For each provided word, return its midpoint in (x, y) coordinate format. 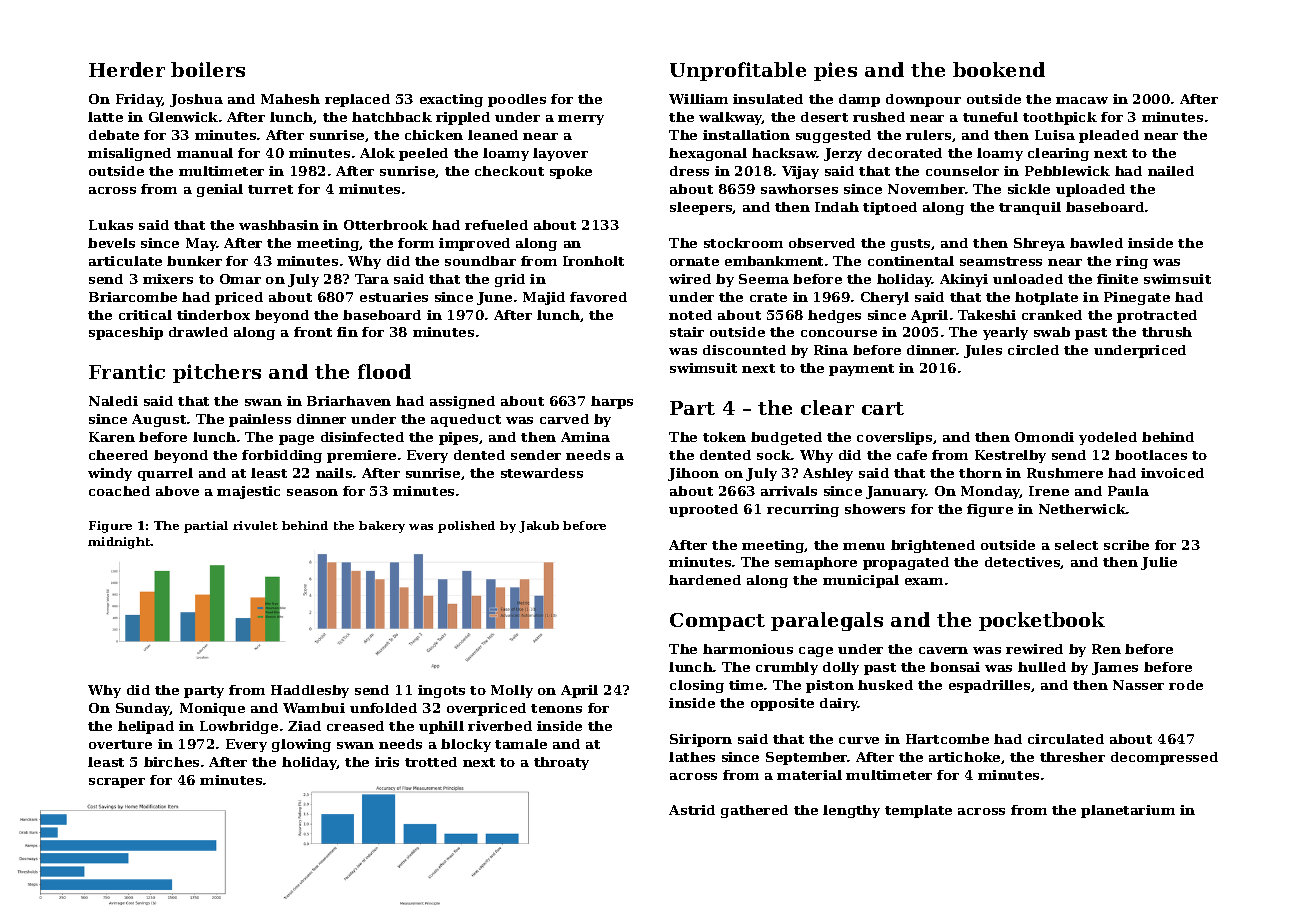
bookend (999, 69)
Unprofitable (738, 71)
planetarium (1128, 811)
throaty (561, 763)
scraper (117, 783)
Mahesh (290, 99)
